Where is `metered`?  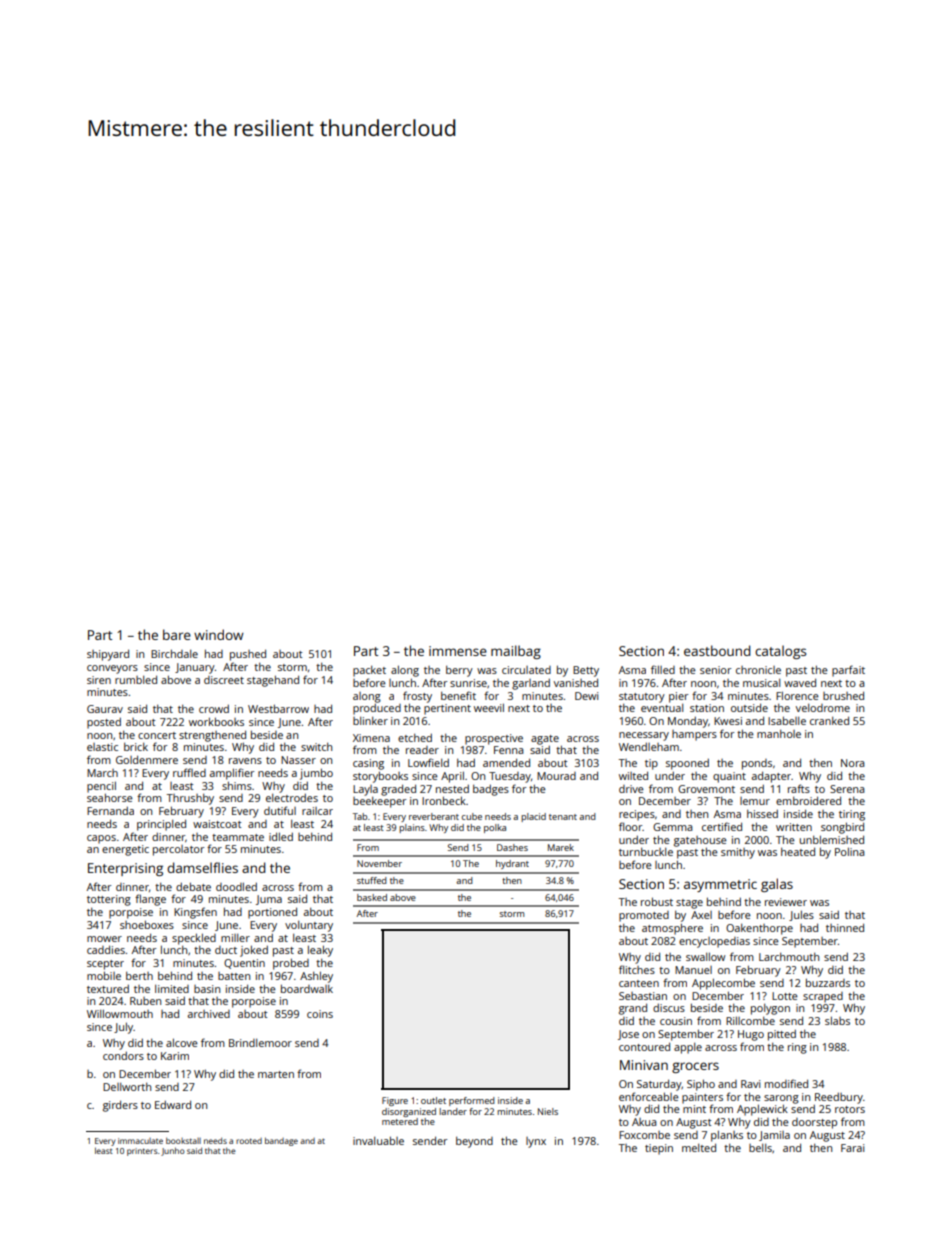
metered is located at coordinates (400, 1121).
